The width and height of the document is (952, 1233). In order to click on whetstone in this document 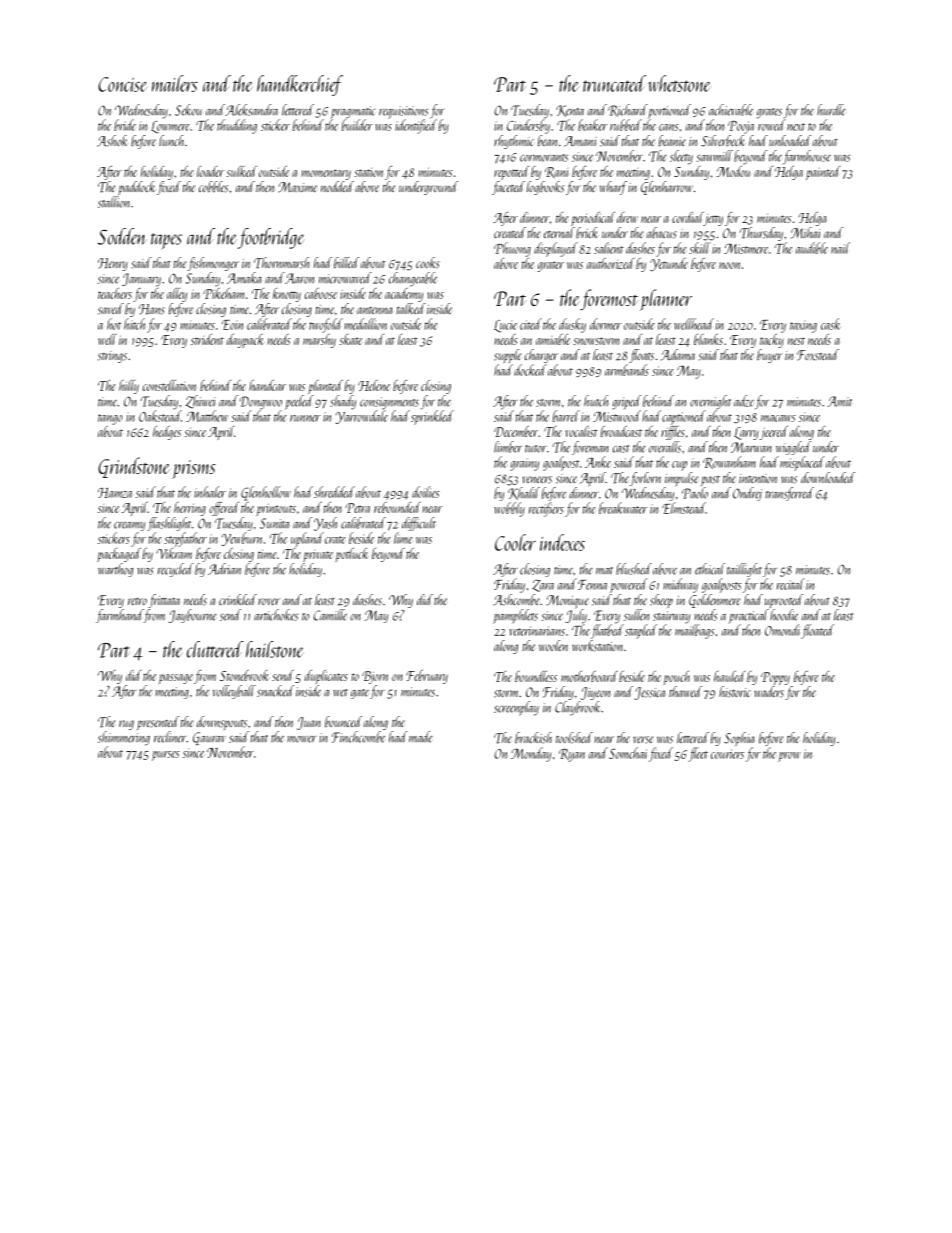, I will do `click(679, 83)`.
